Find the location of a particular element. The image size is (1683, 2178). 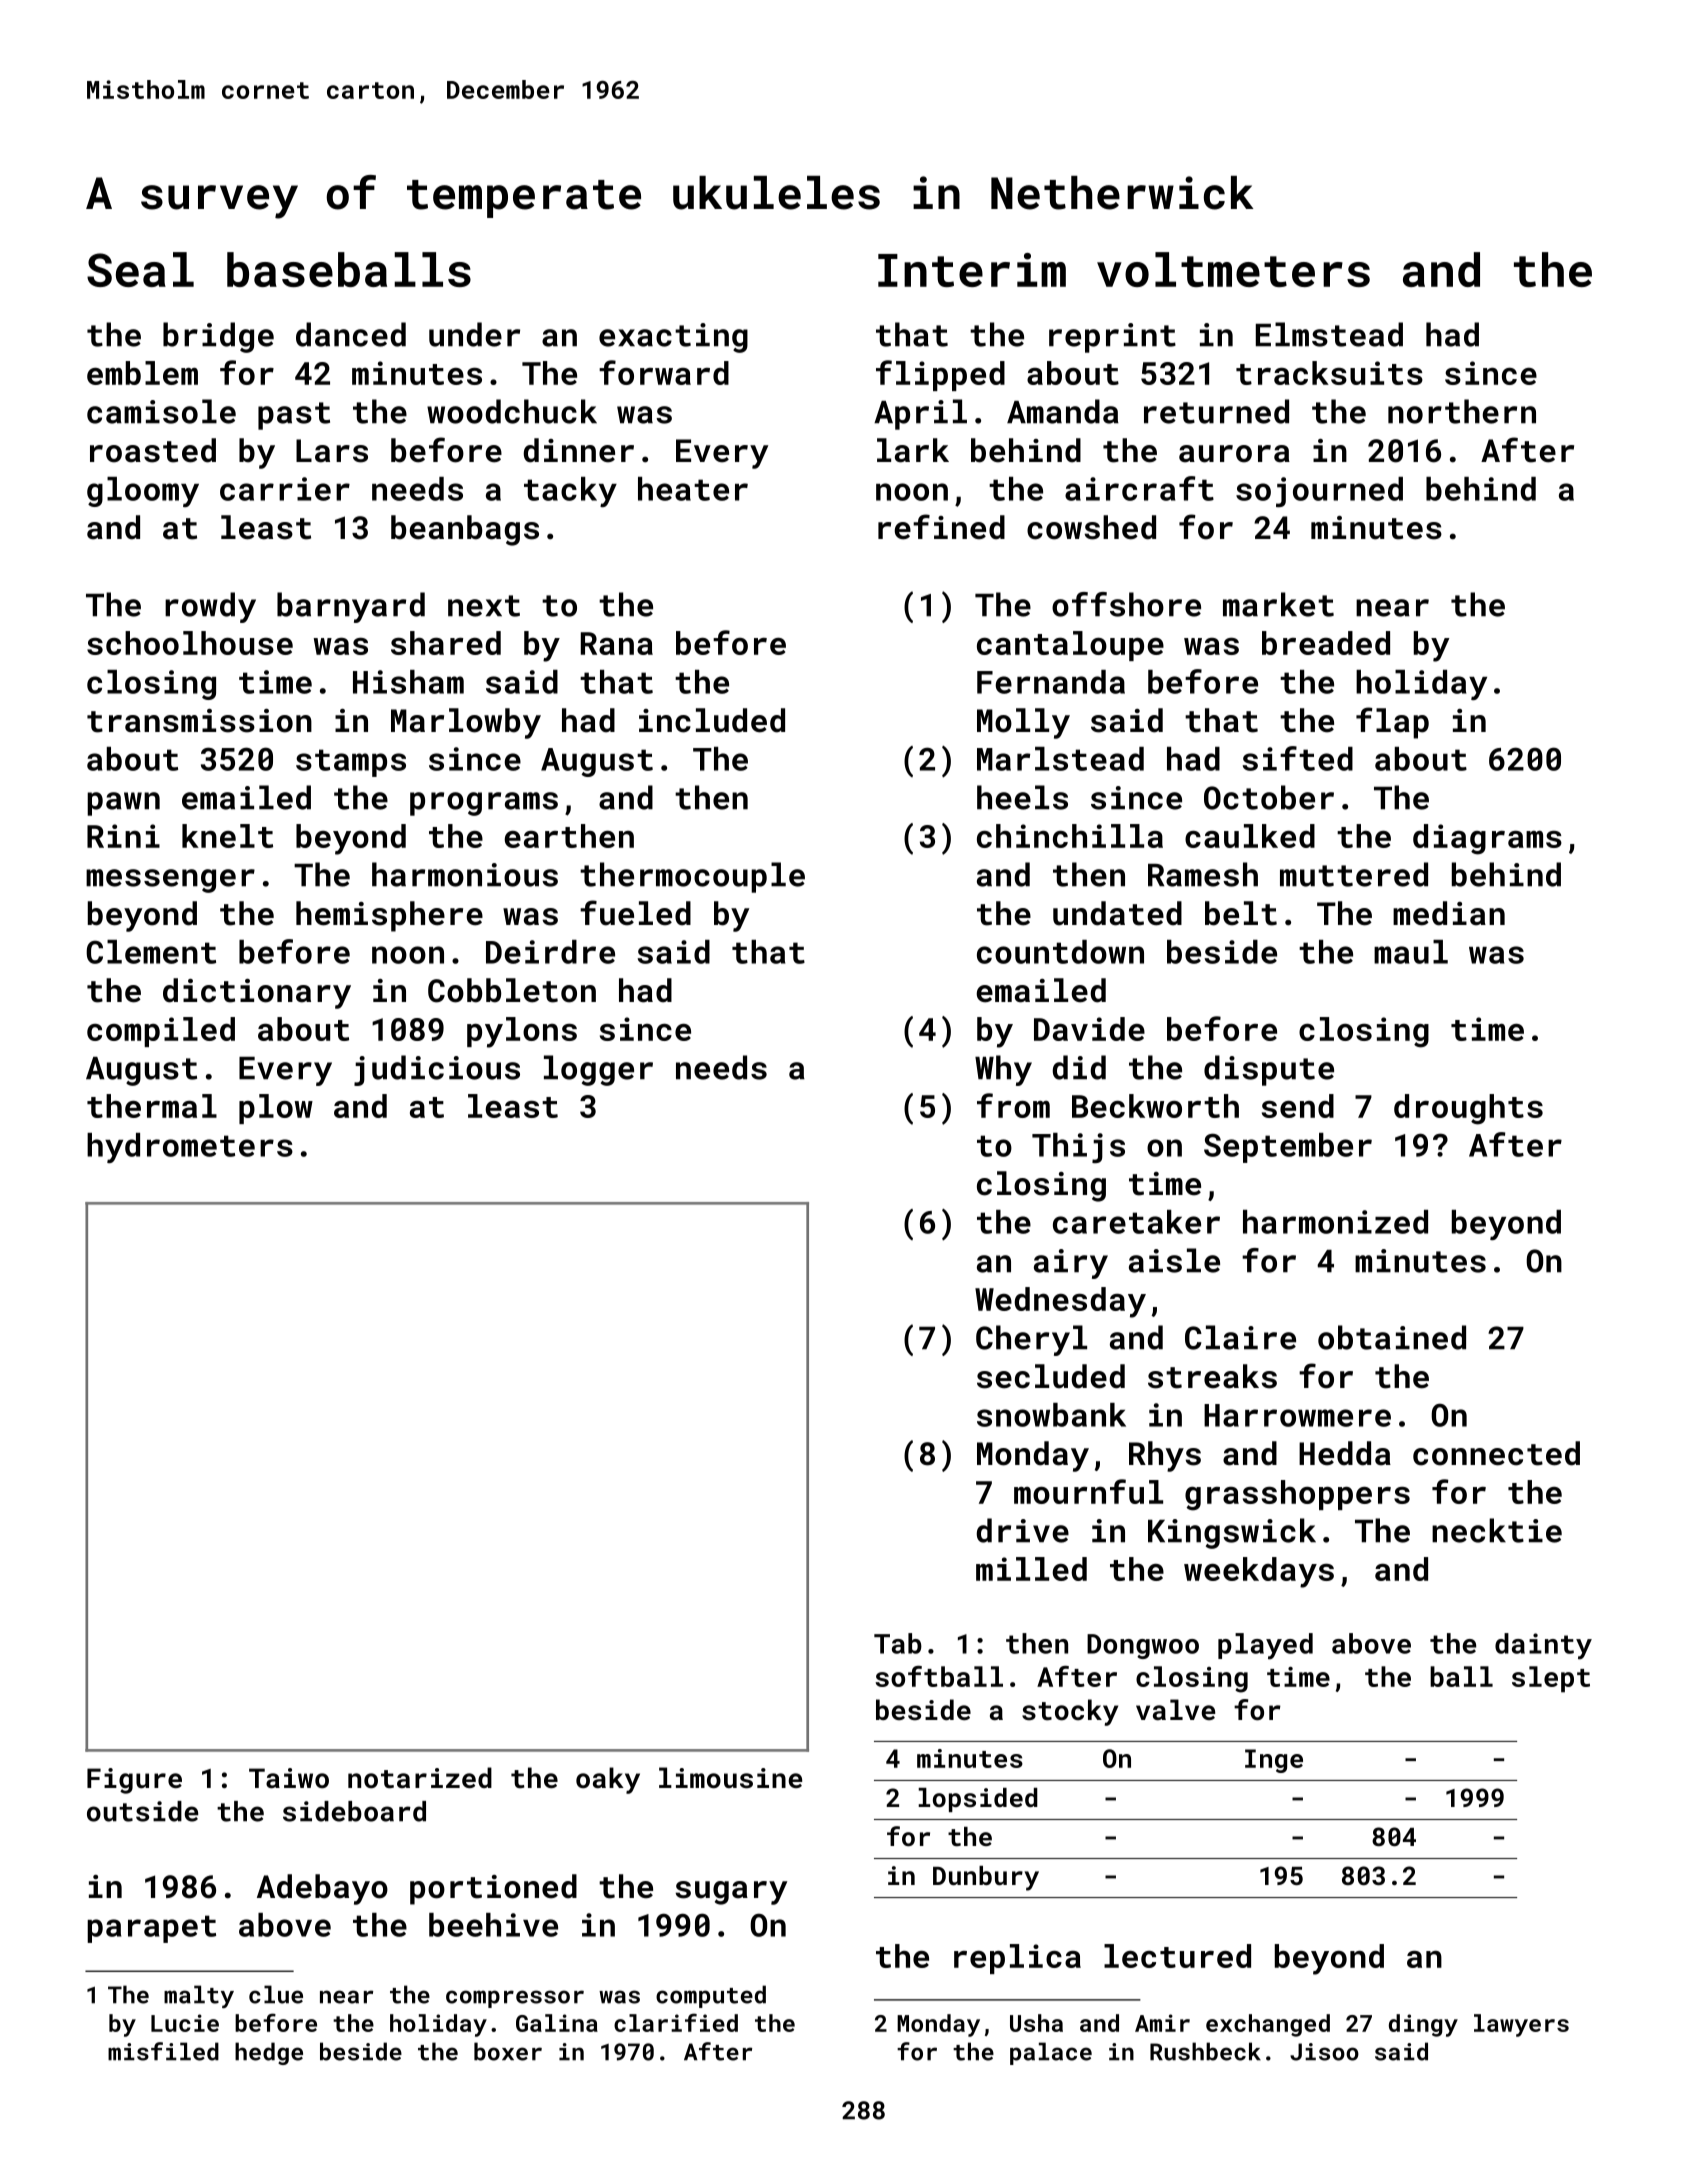

weekdays is located at coordinates (1259, 1572).
